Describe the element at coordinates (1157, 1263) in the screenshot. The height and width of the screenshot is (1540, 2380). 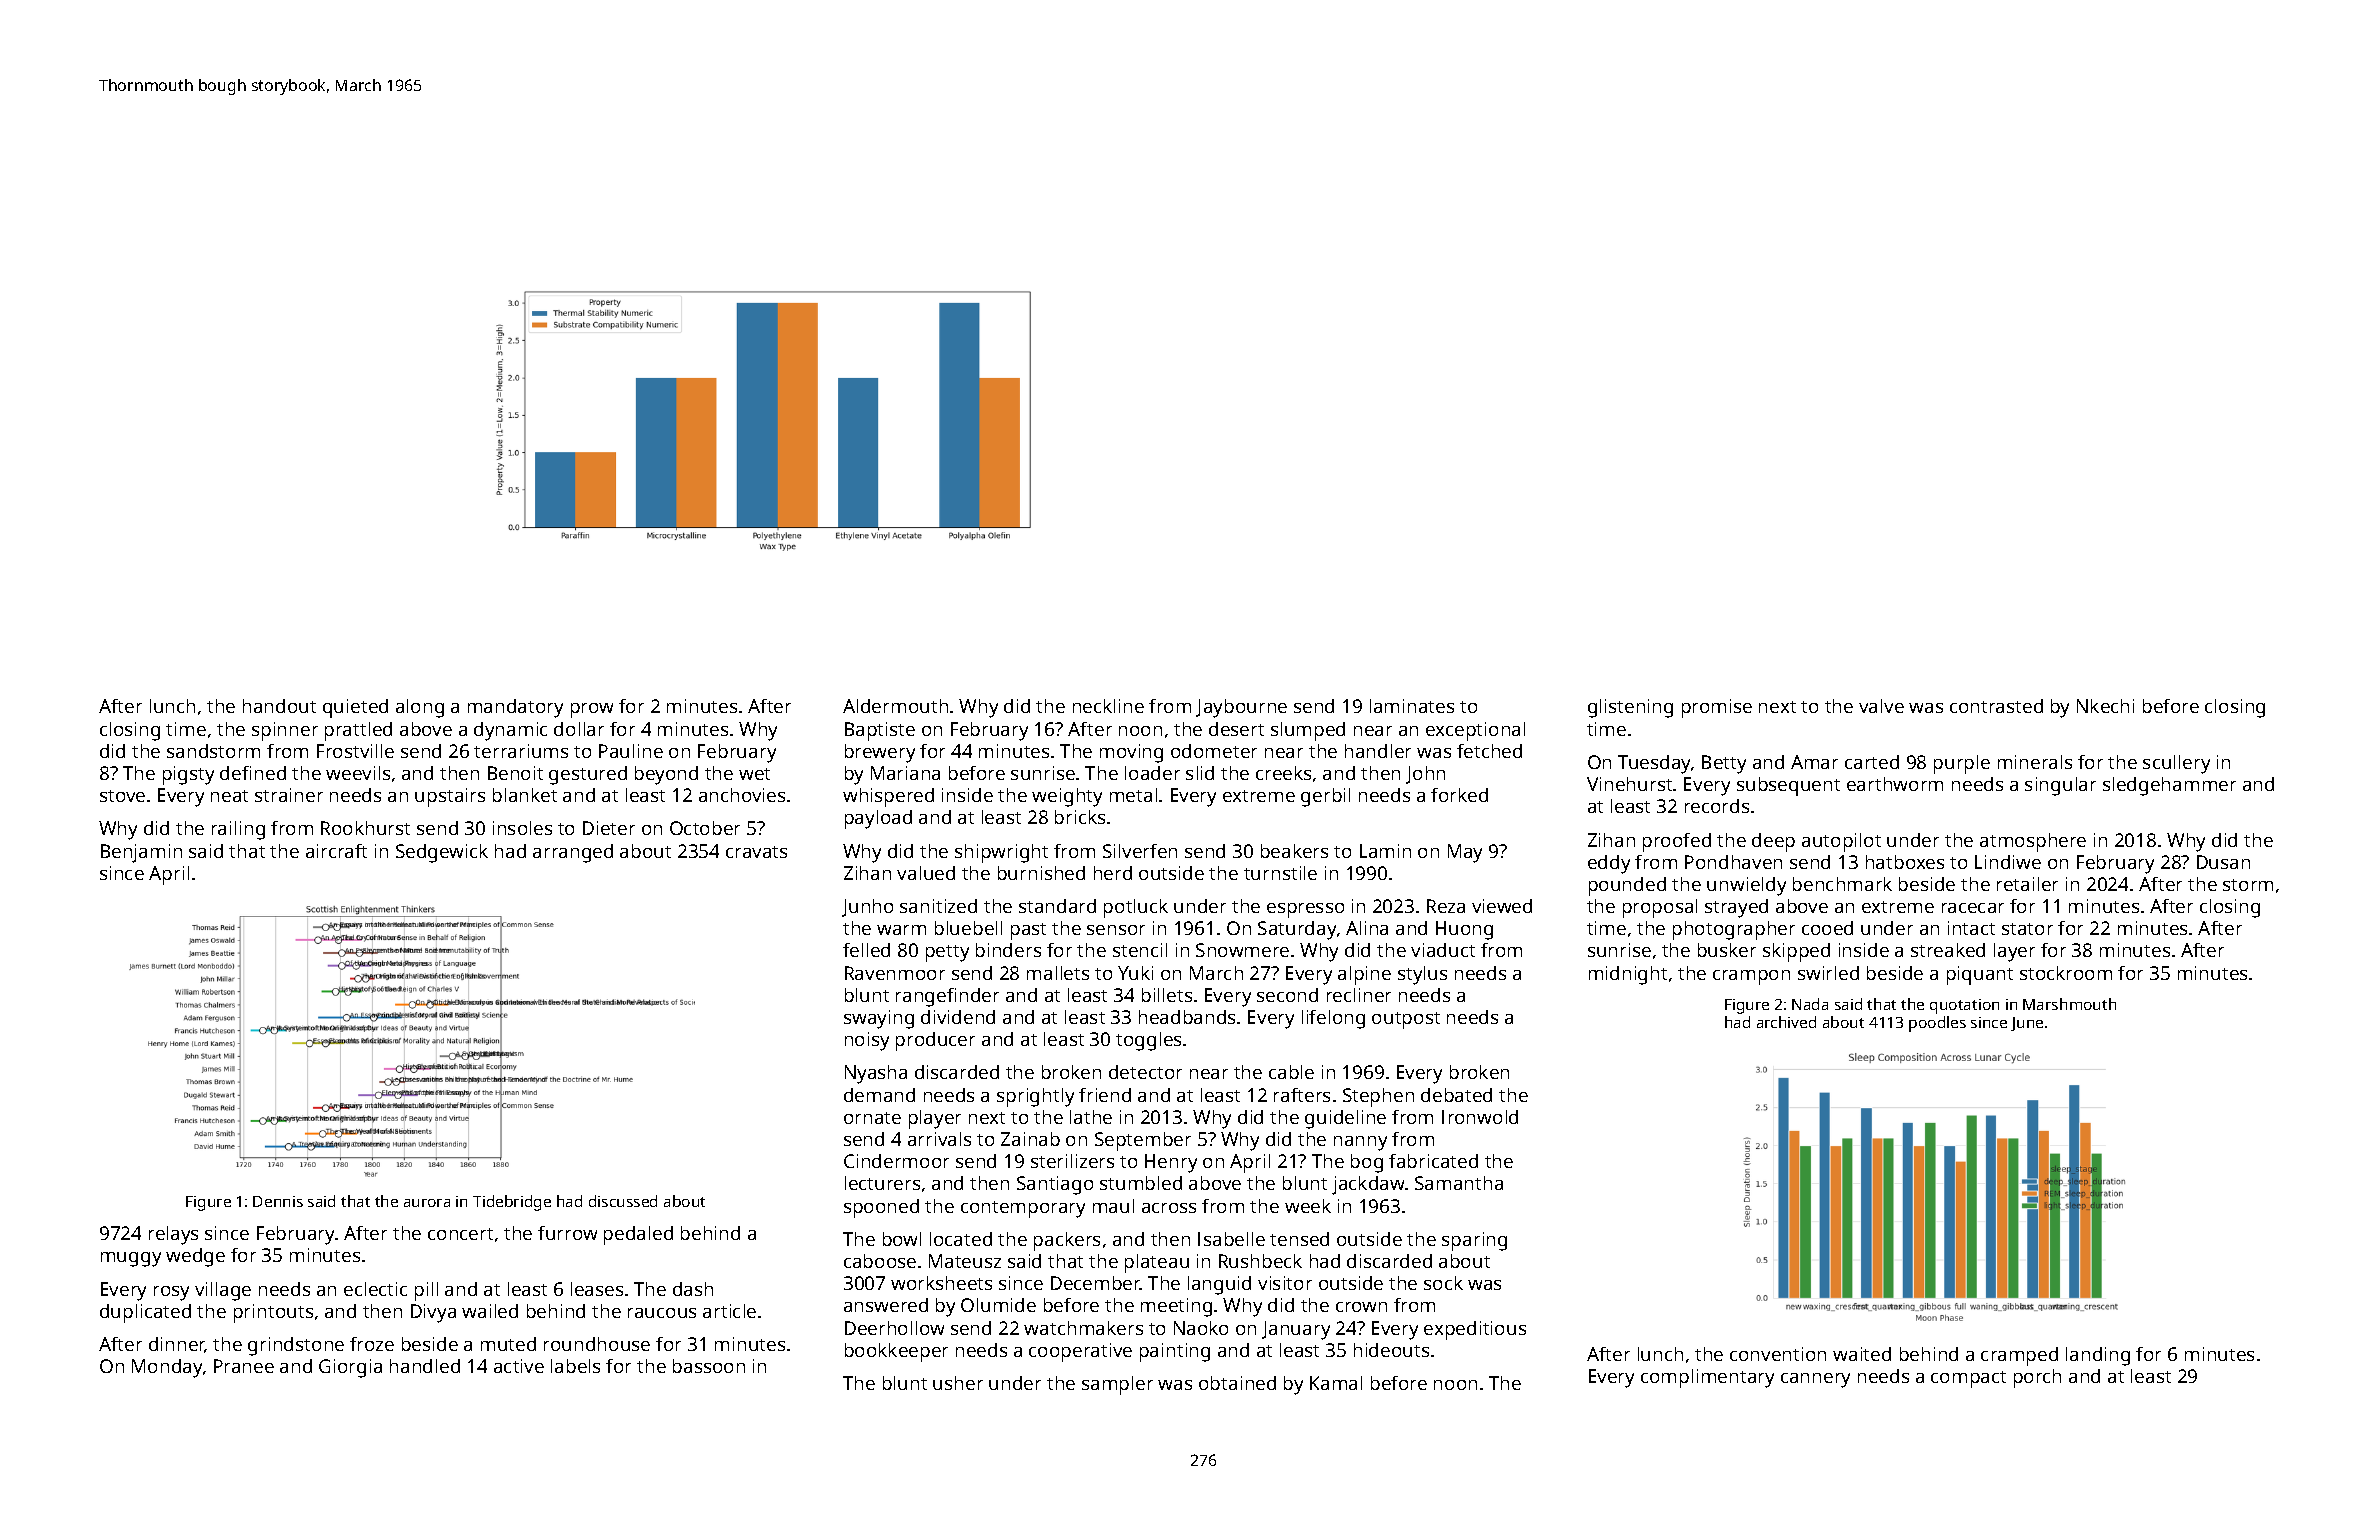
I see `plateau` at that location.
